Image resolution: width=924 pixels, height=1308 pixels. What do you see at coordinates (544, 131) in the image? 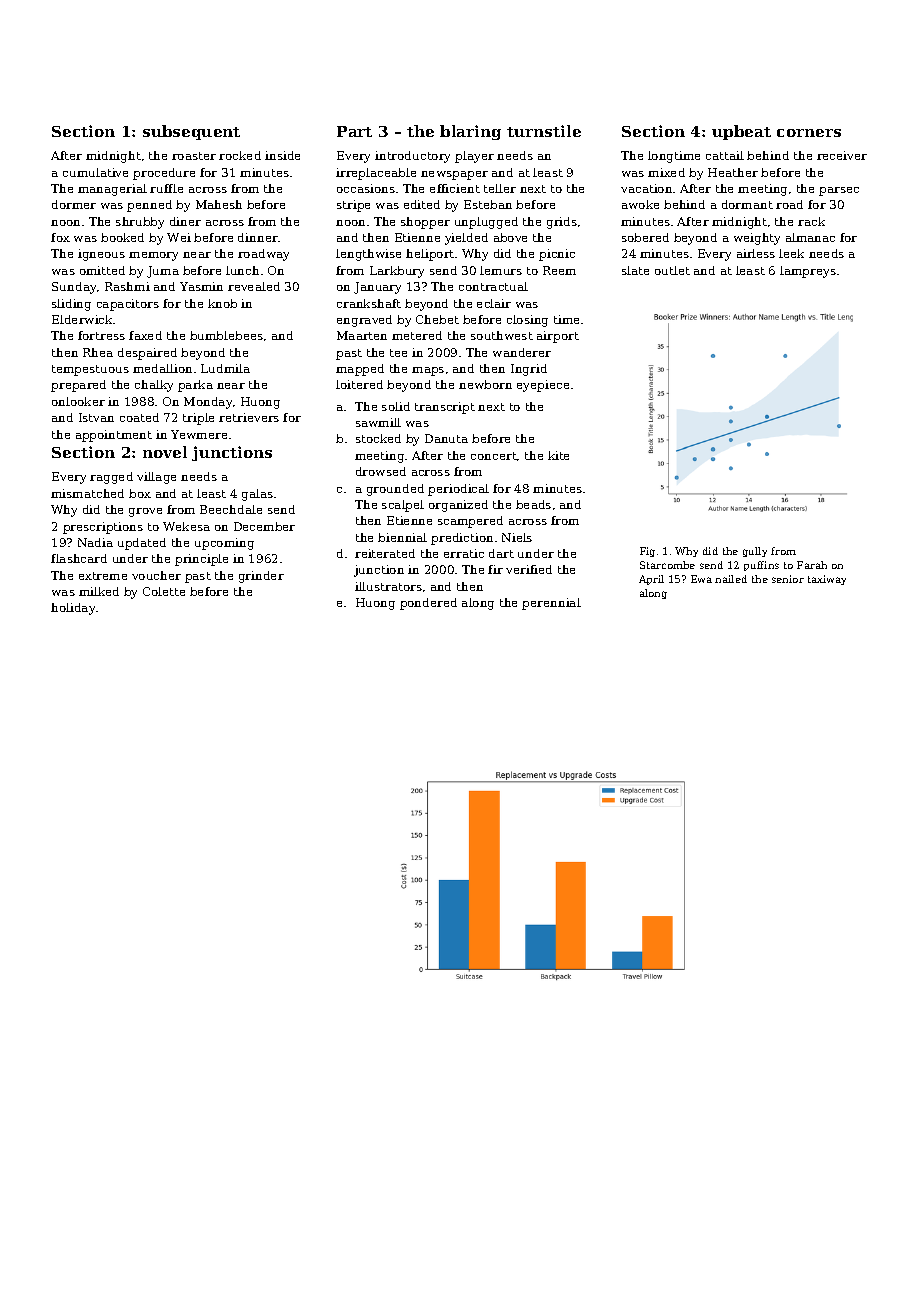
I see `turnstile` at bounding box center [544, 131].
